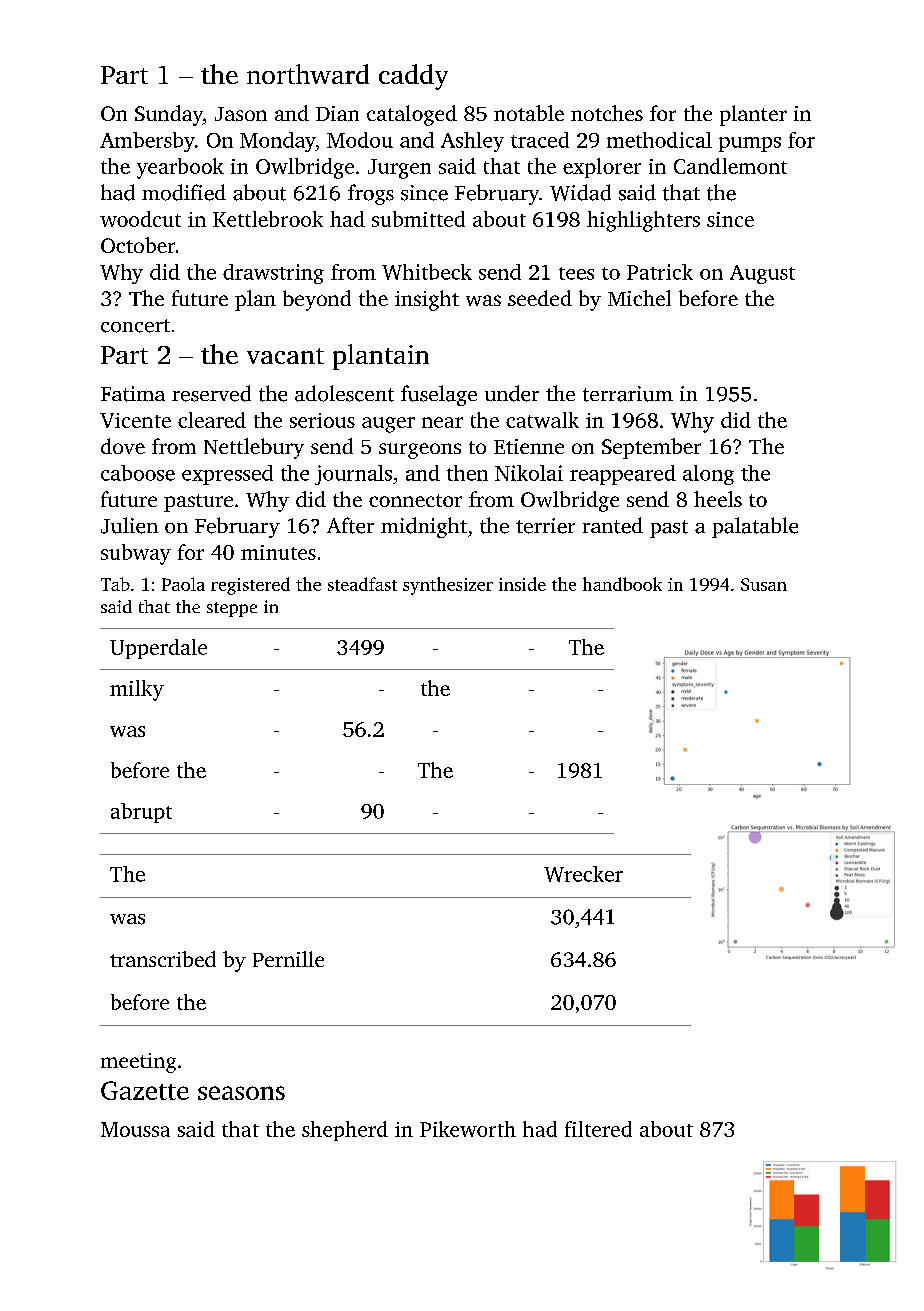 The height and width of the screenshot is (1311, 924). I want to click on along, so click(708, 475).
